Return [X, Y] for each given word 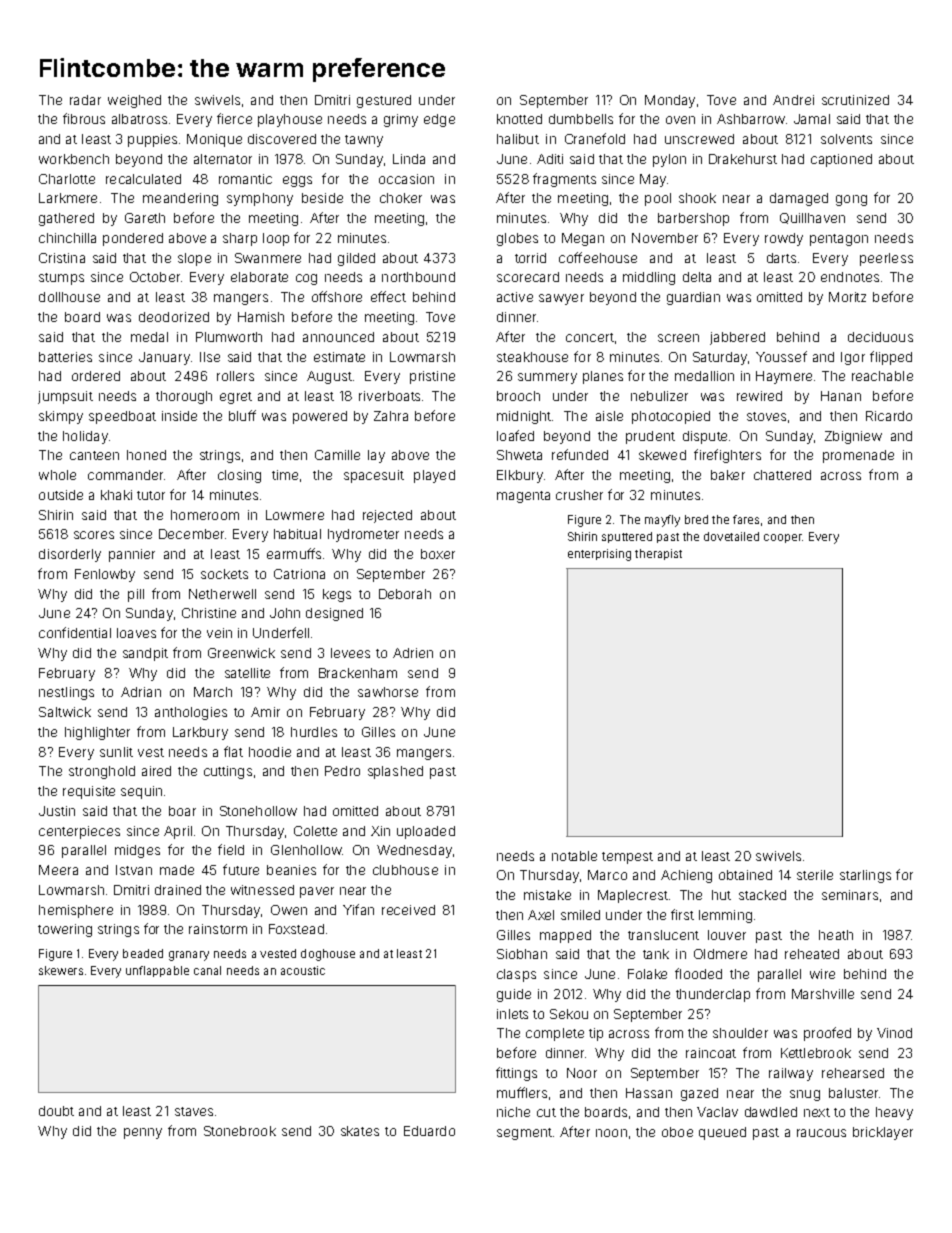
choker [401, 198]
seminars [850, 895]
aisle [609, 416]
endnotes [850, 277]
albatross [139, 119]
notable [574, 856]
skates [360, 1131]
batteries [65, 357]
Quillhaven [812, 218]
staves [194, 1111]
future [241, 869]
